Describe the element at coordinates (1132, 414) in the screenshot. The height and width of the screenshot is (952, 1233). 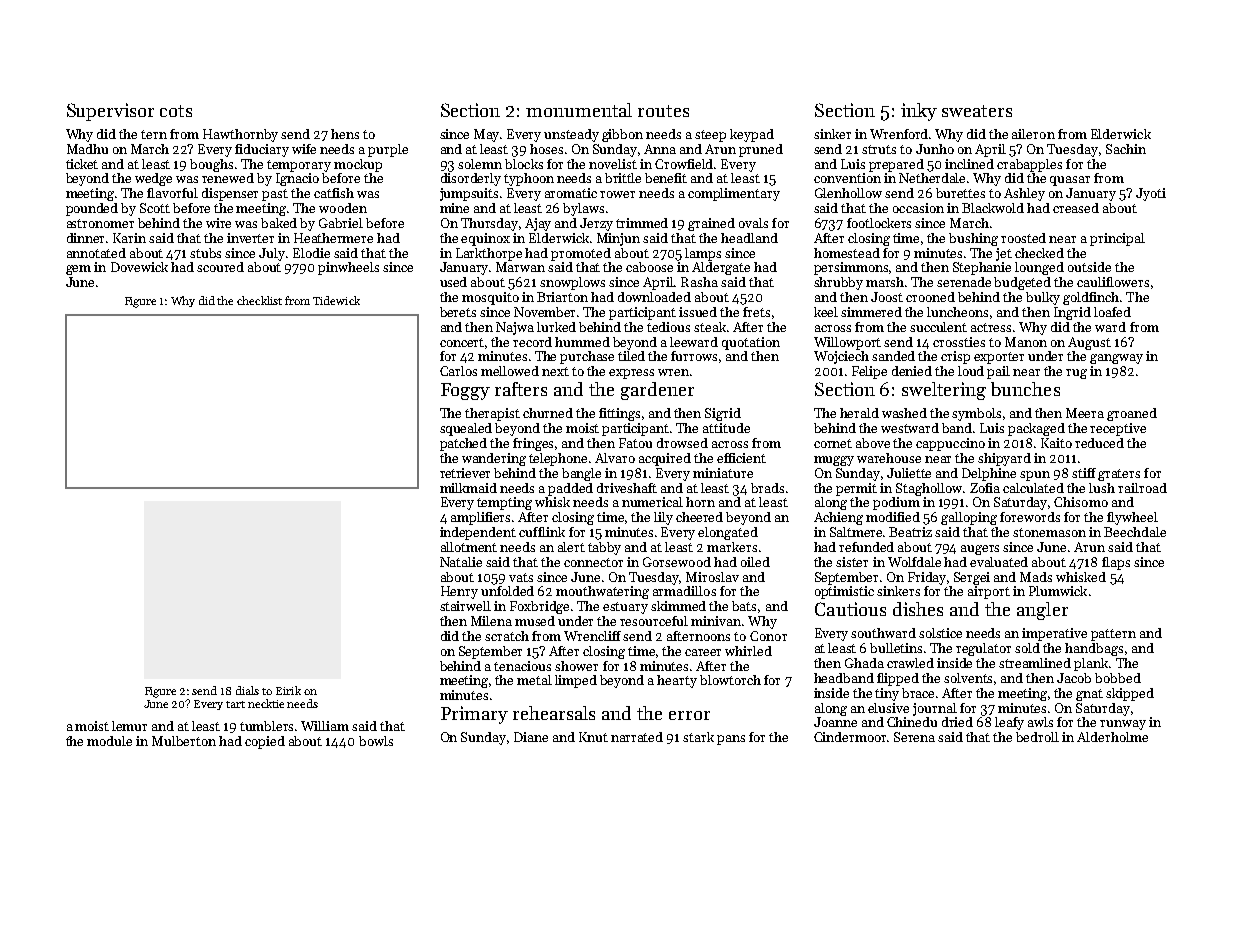
I see `groaned` at that location.
